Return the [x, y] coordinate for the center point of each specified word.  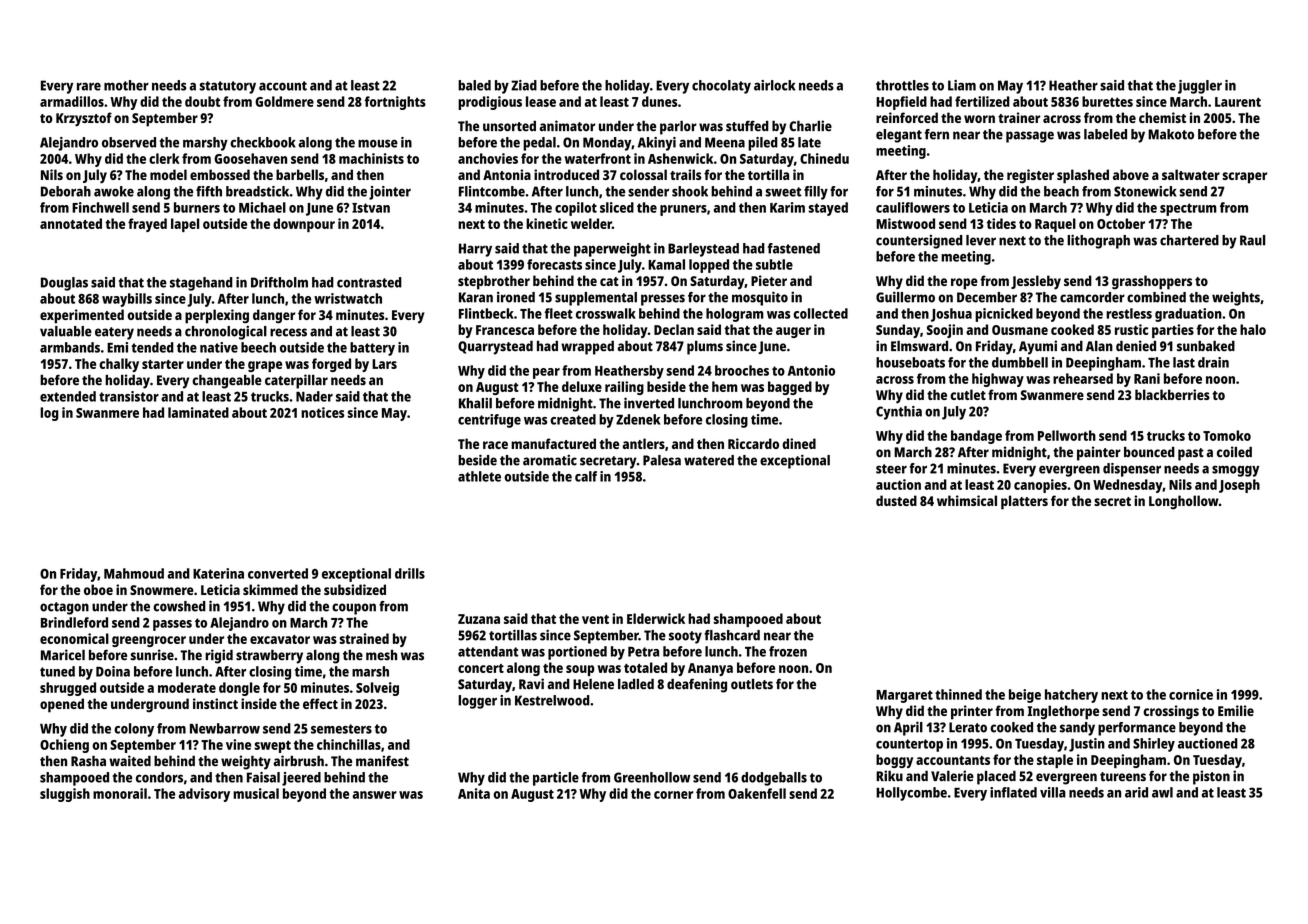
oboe [98, 589]
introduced [566, 174]
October [1121, 223]
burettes [1107, 101]
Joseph [1239, 486]
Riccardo [753, 443]
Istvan [371, 208]
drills [410, 573]
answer [374, 795]
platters [1024, 502]
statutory [228, 87]
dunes [659, 101]
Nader [314, 396]
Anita [474, 793]
